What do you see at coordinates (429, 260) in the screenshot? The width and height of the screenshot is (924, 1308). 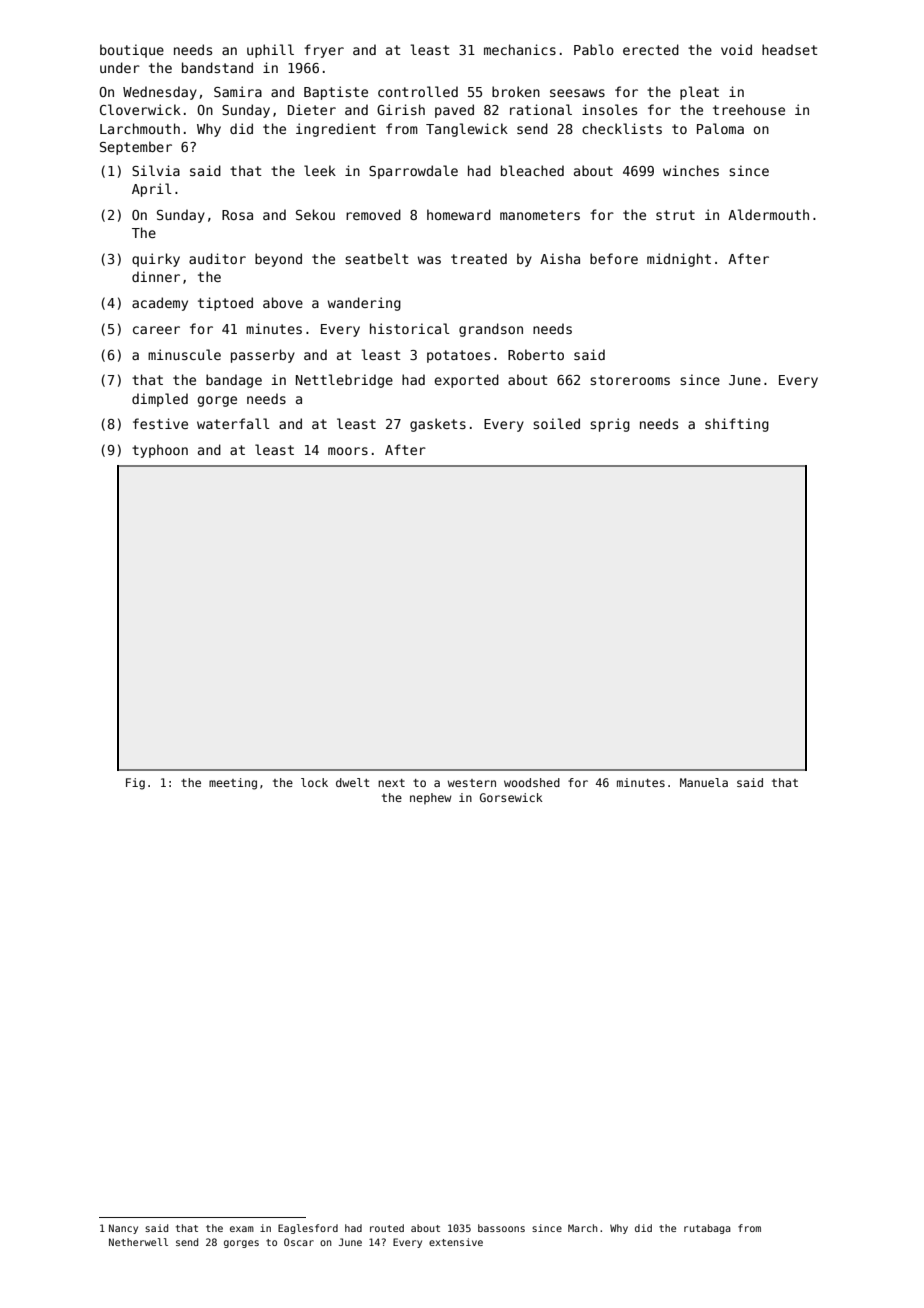 I see `was` at bounding box center [429, 260].
